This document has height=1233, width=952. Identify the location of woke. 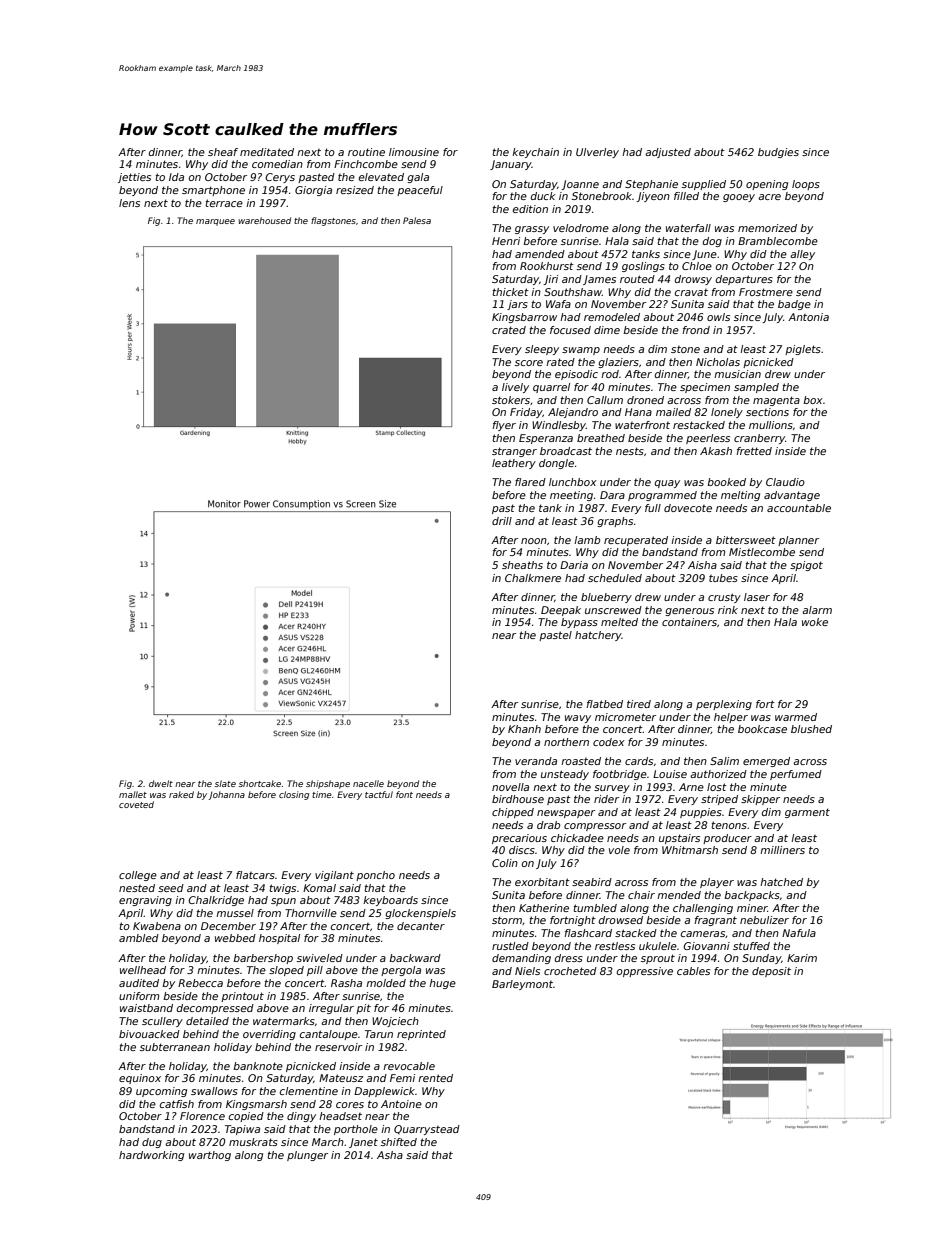
(815, 622).
